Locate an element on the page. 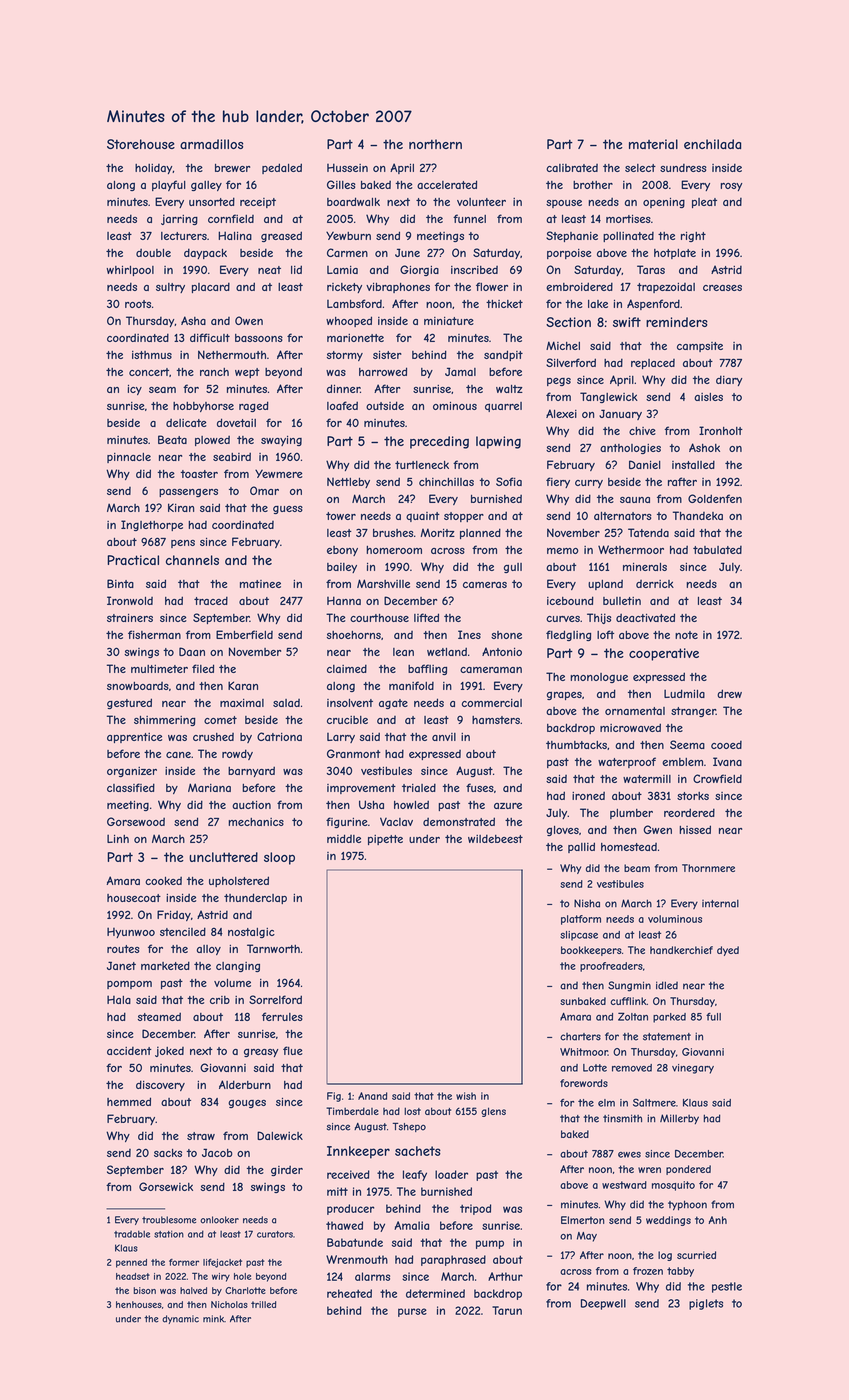 This image has width=849, height=1400. Hala is located at coordinates (119, 999).
